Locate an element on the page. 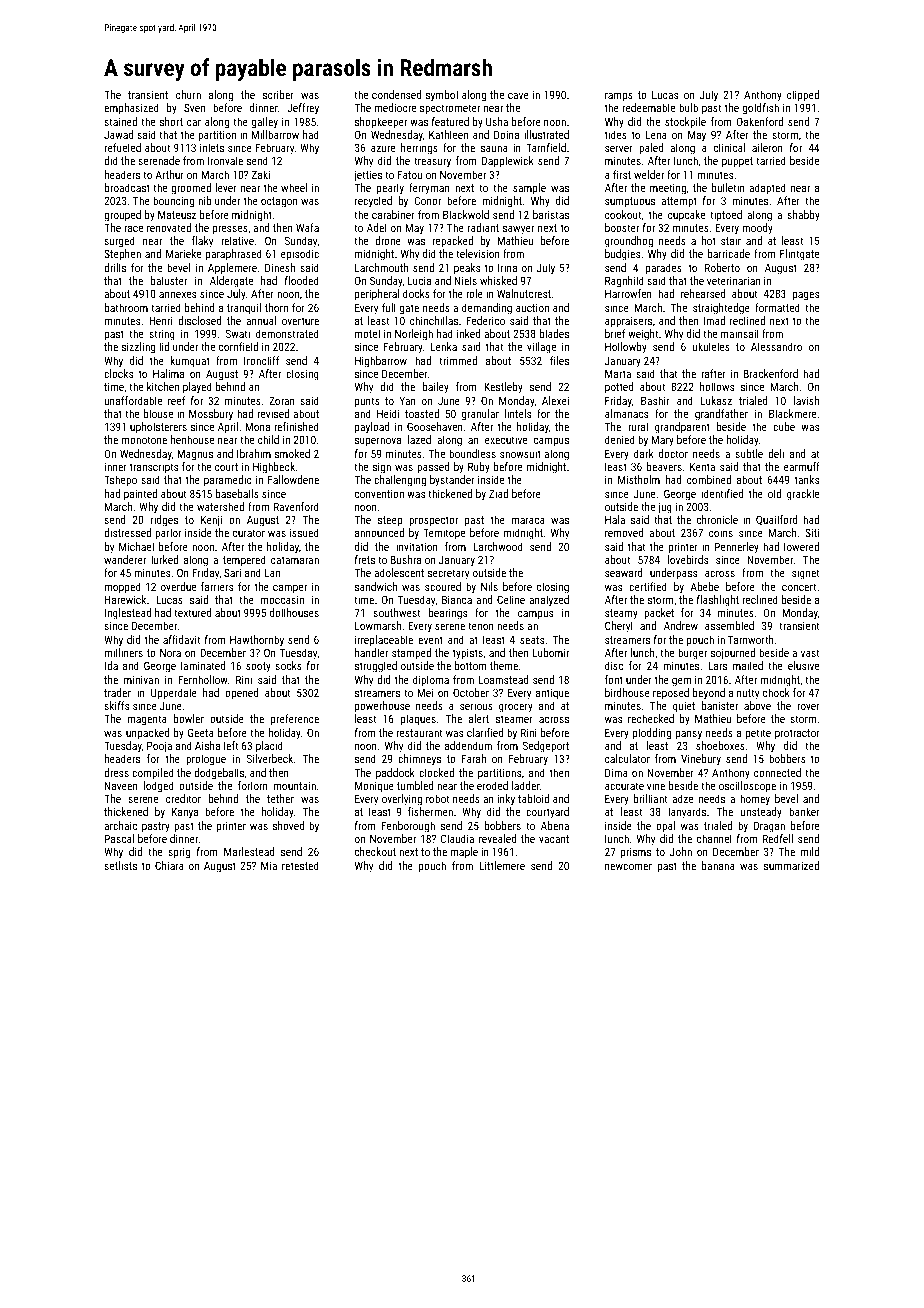  seats is located at coordinates (532, 640).
